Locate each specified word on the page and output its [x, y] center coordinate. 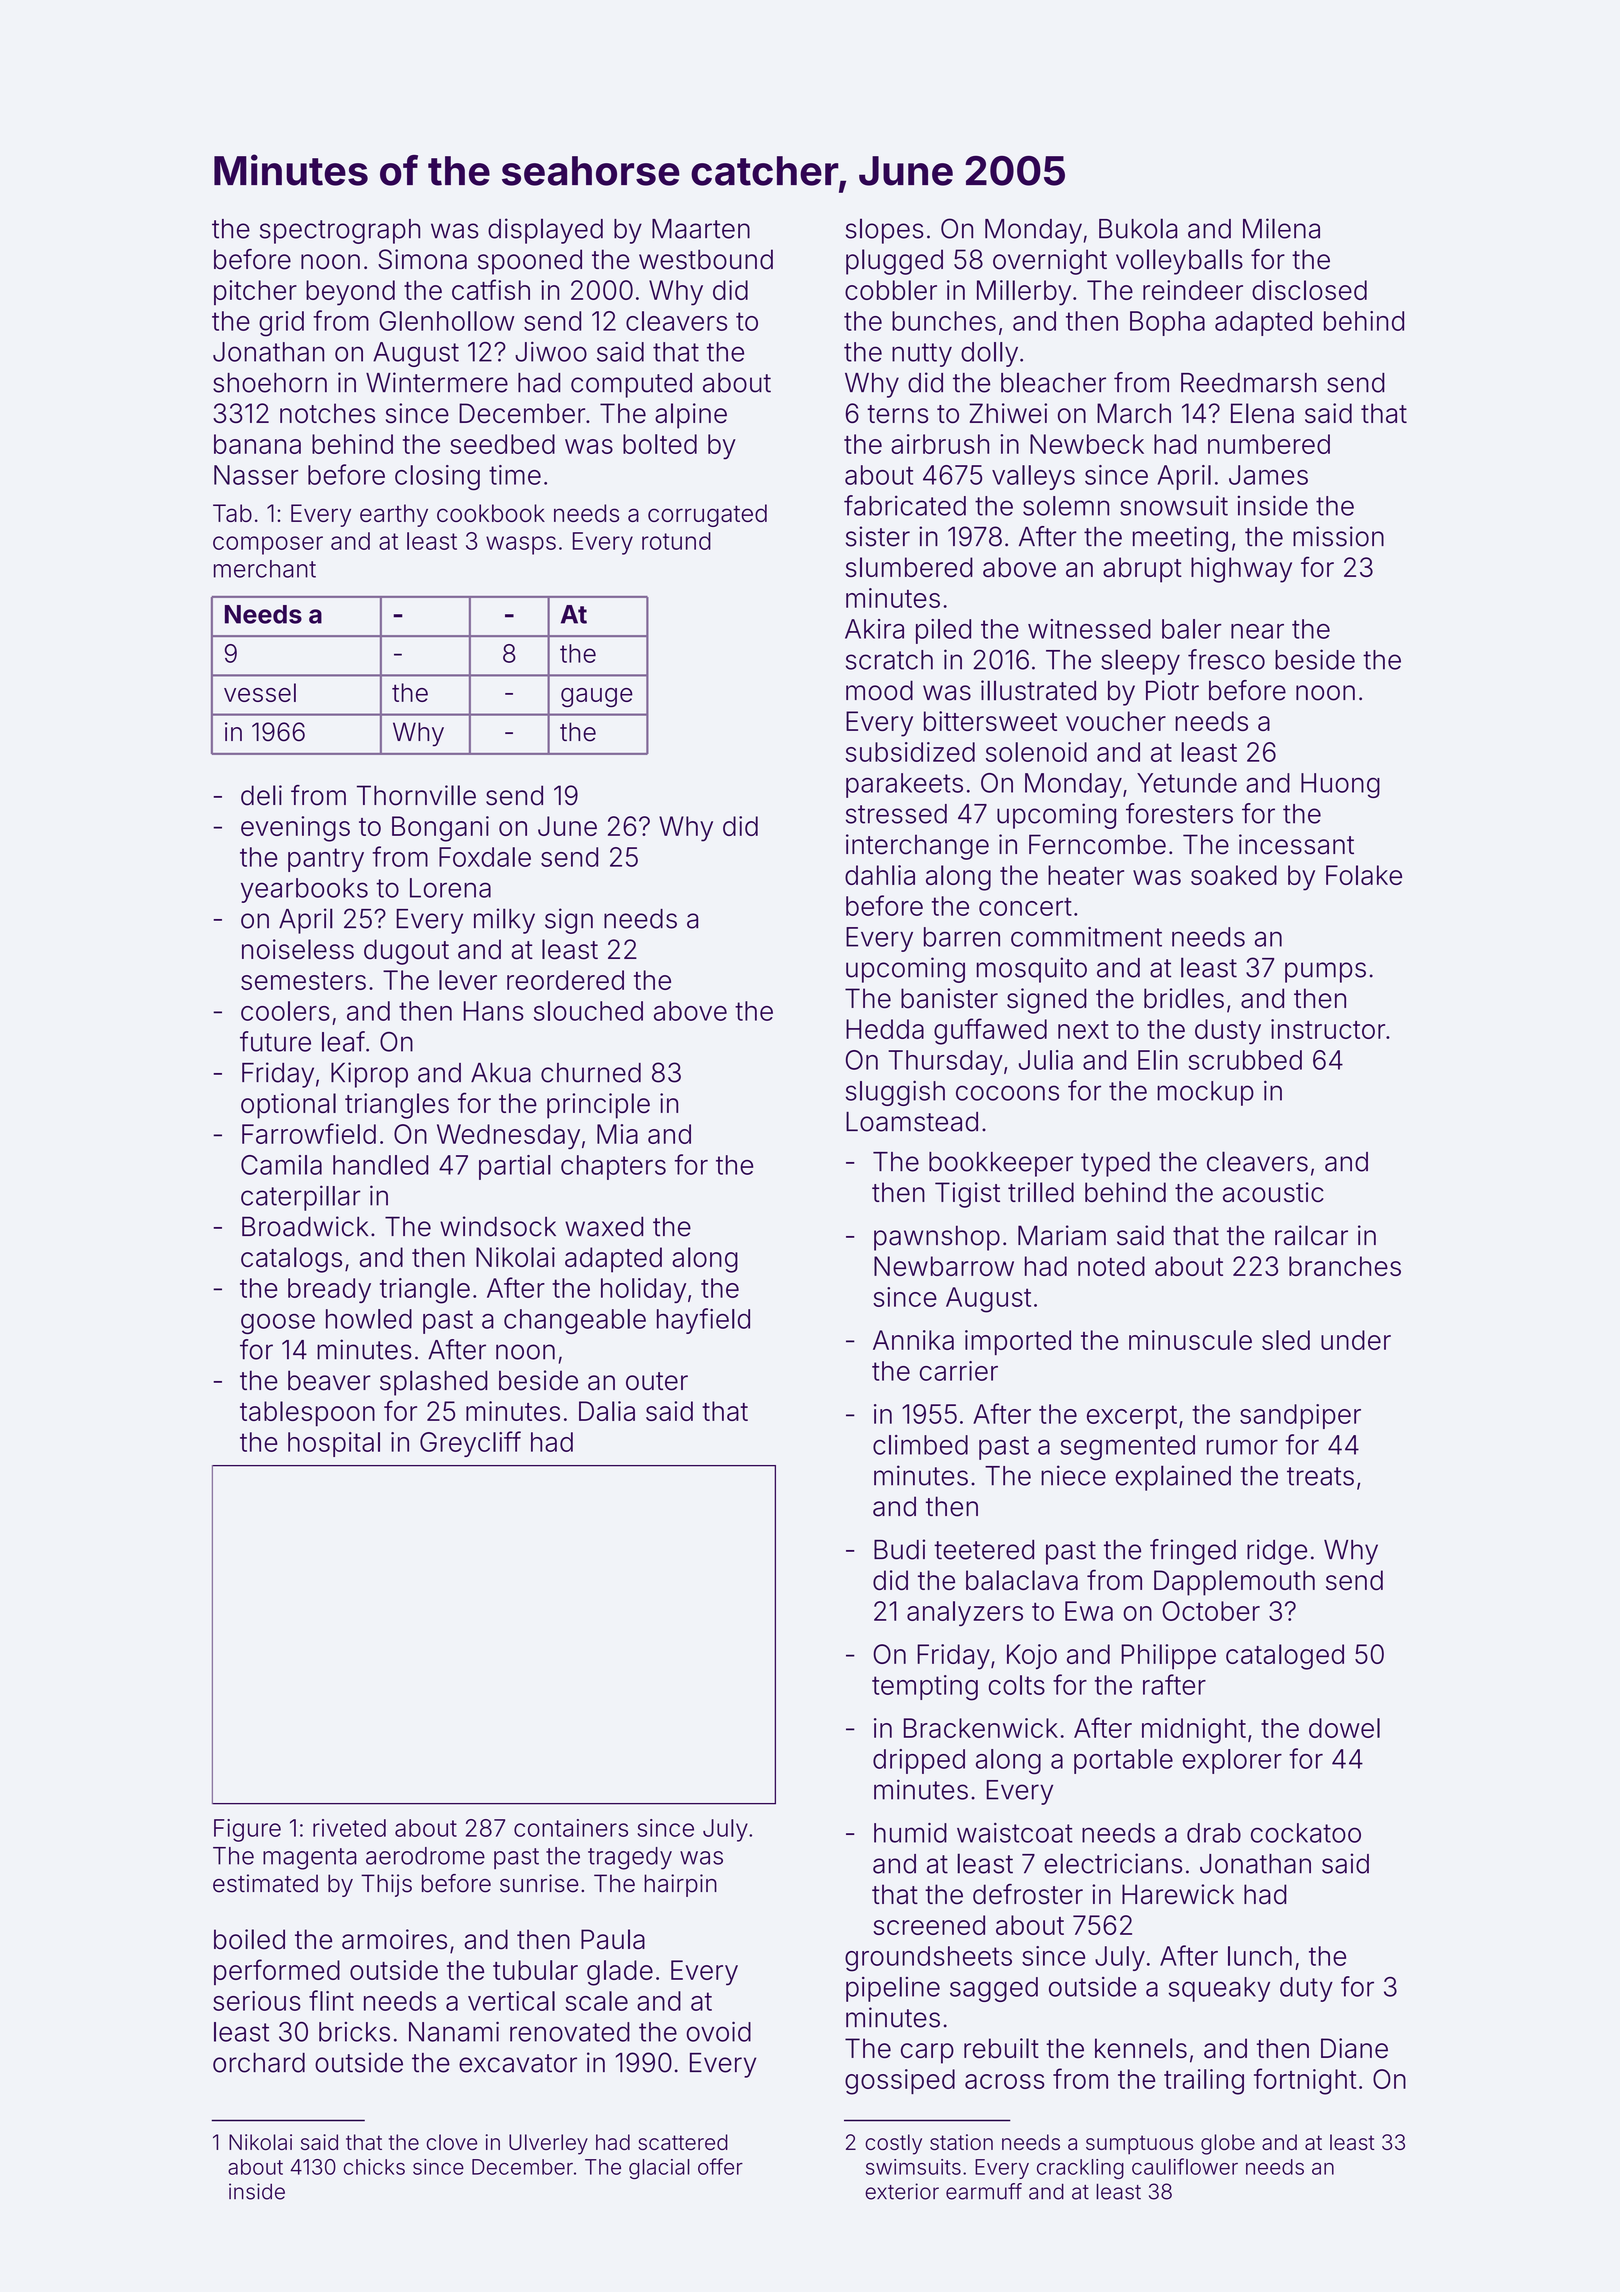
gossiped [900, 2082]
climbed [920, 1445]
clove [452, 2142]
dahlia [880, 875]
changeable [575, 1321]
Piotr [1172, 690]
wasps [521, 545]
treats [1320, 1476]
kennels [1141, 2048]
